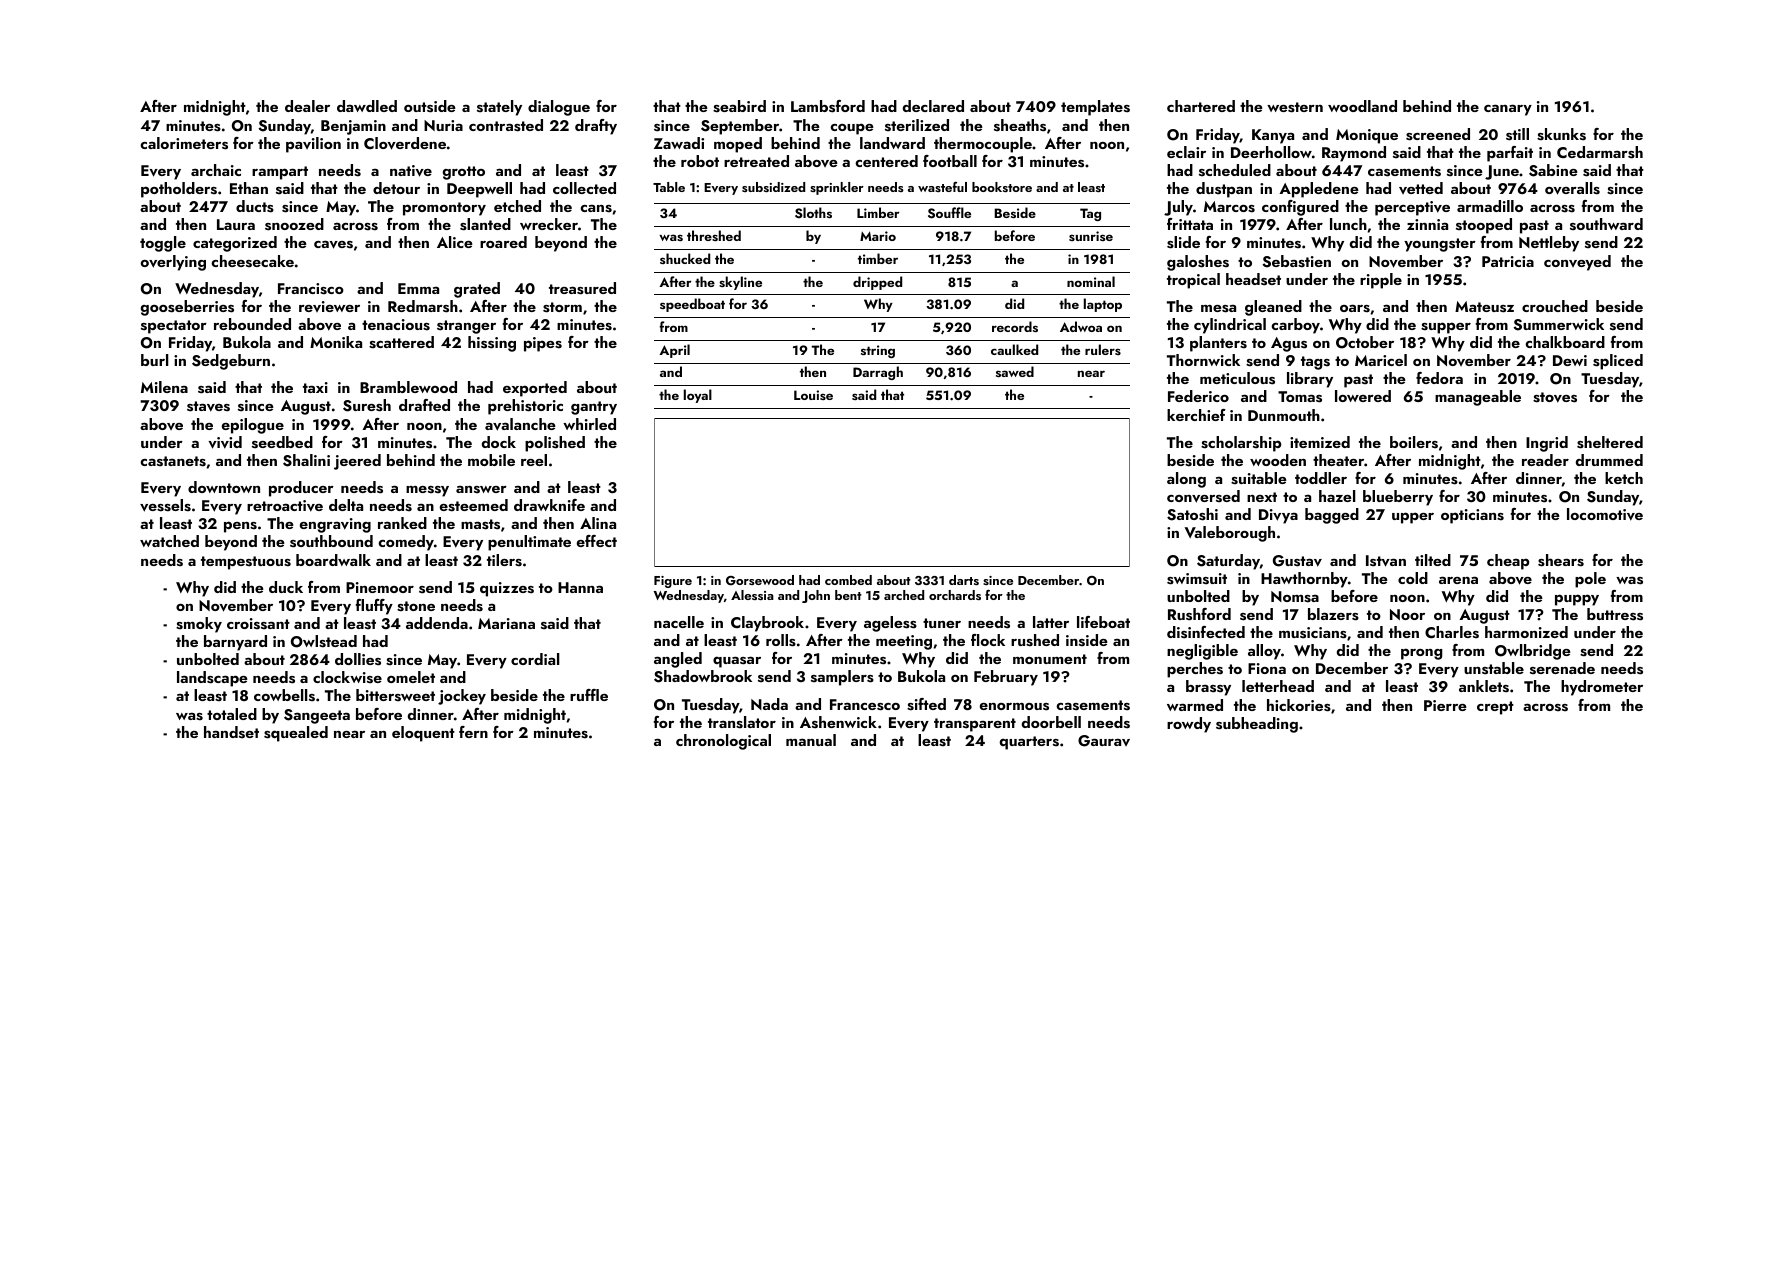 This screenshot has width=1784, height=1261. I want to click on caulked, so click(1014, 349).
